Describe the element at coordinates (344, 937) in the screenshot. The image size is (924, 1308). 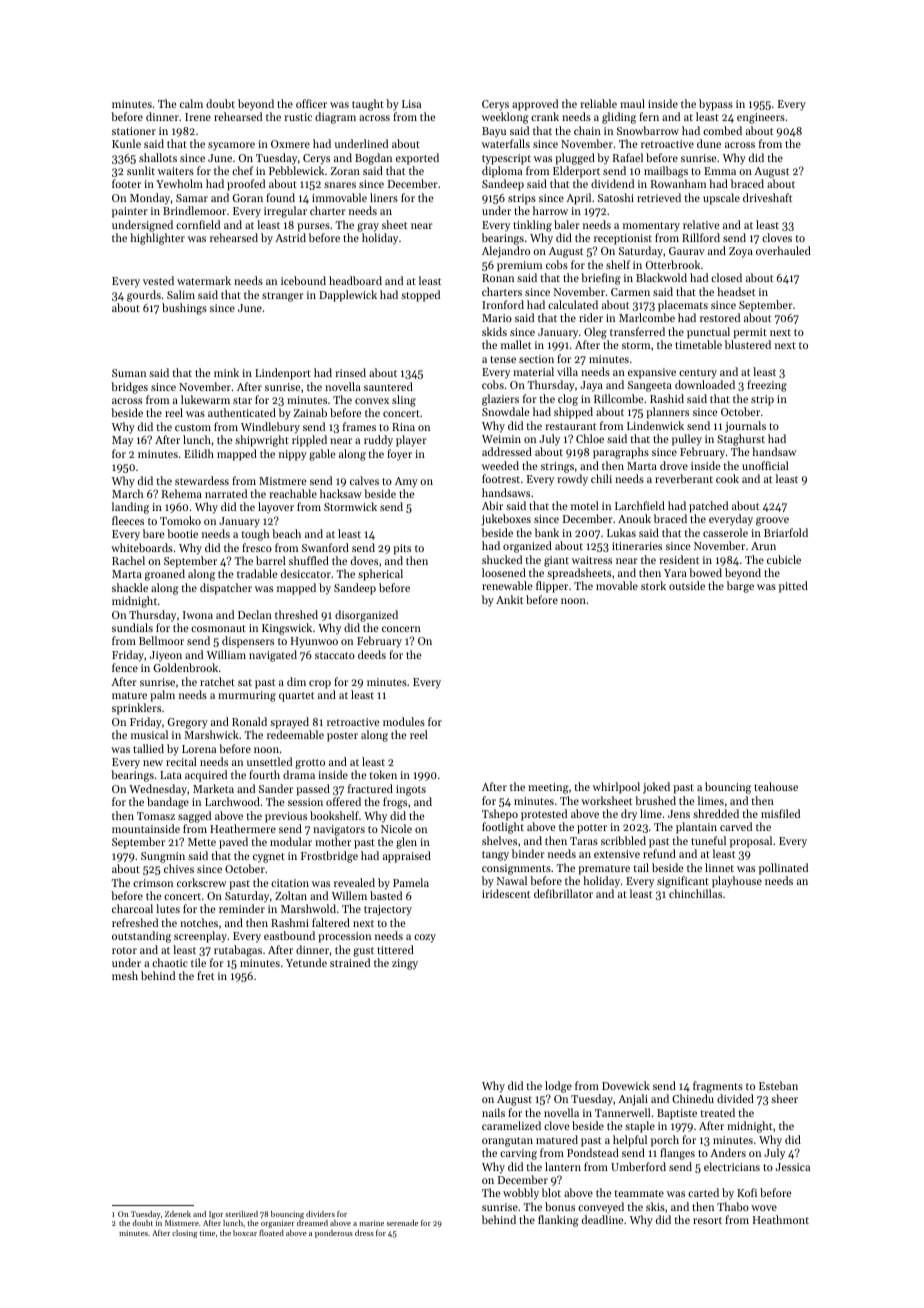
I see `procession` at that location.
